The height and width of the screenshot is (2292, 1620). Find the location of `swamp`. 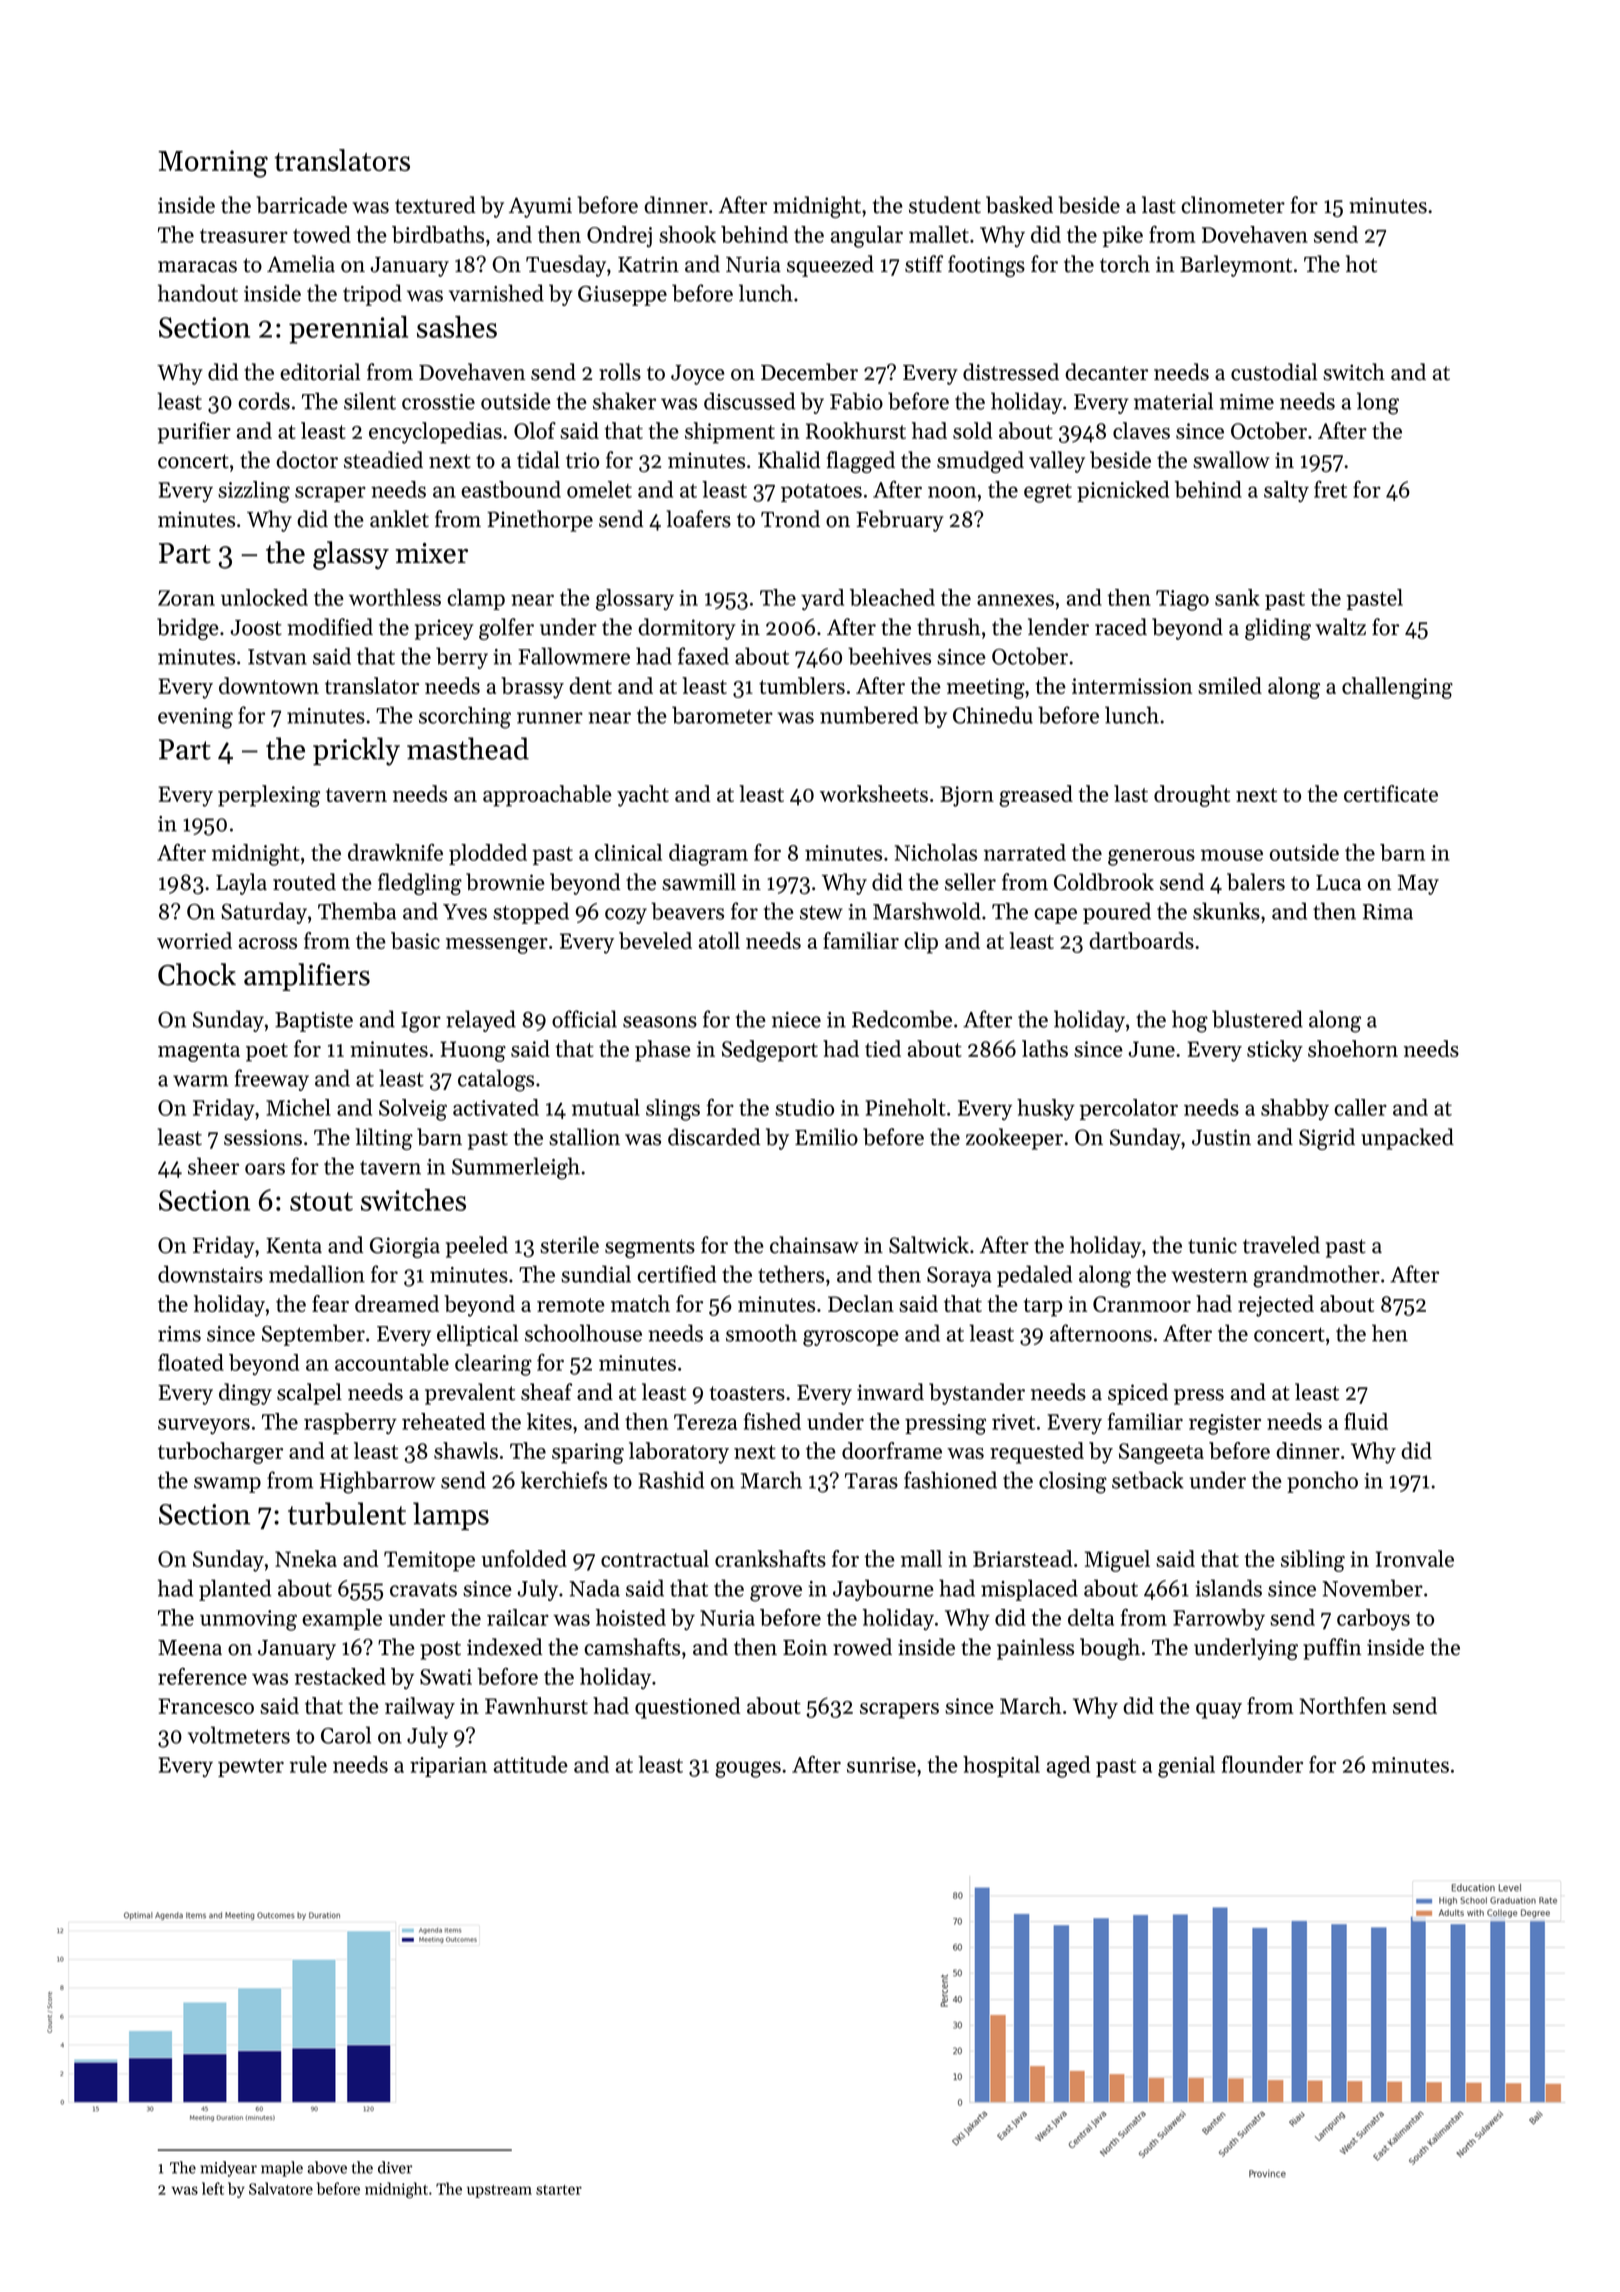

swamp is located at coordinates (227, 1485).
